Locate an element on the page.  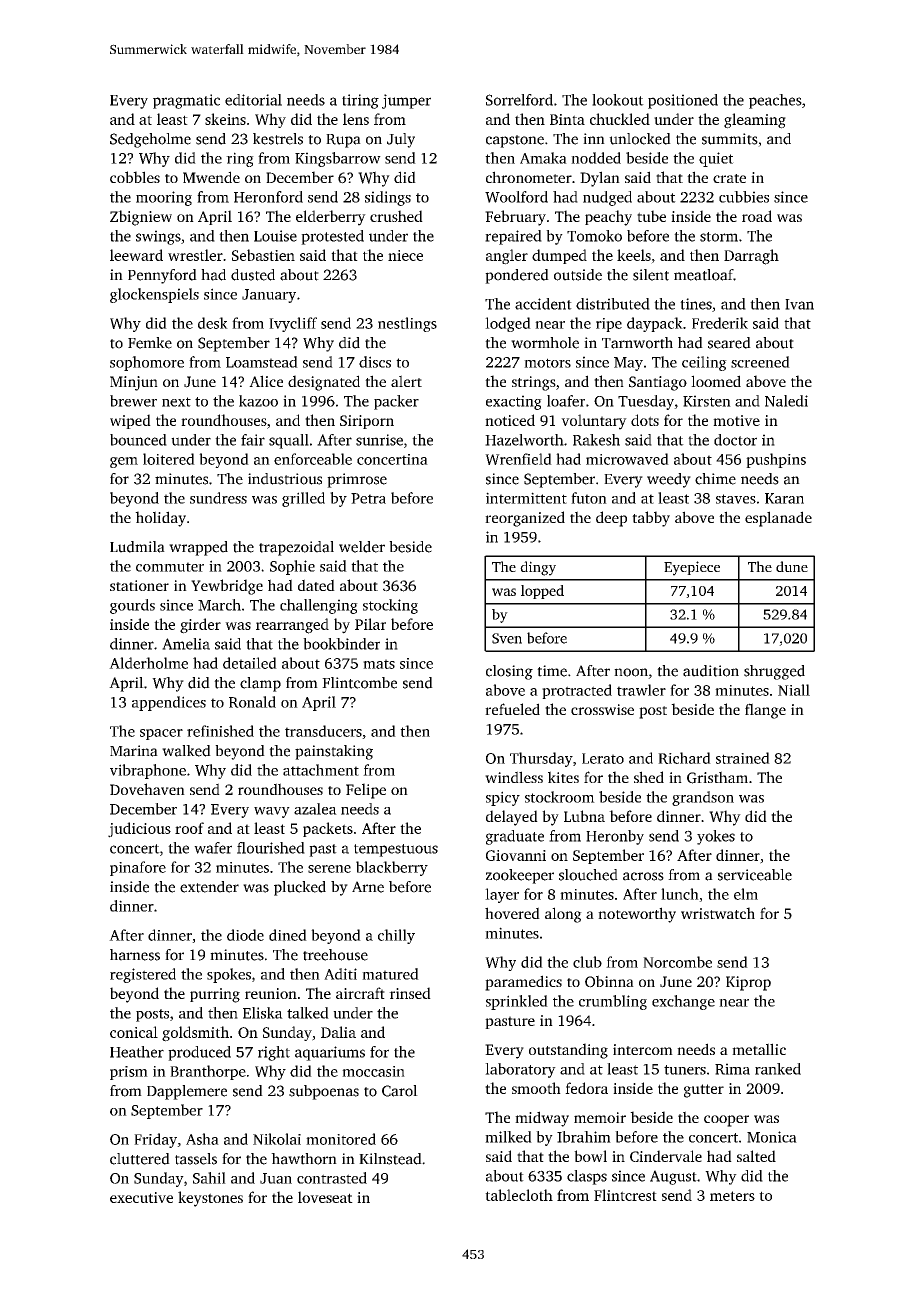
jumper is located at coordinates (406, 101).
